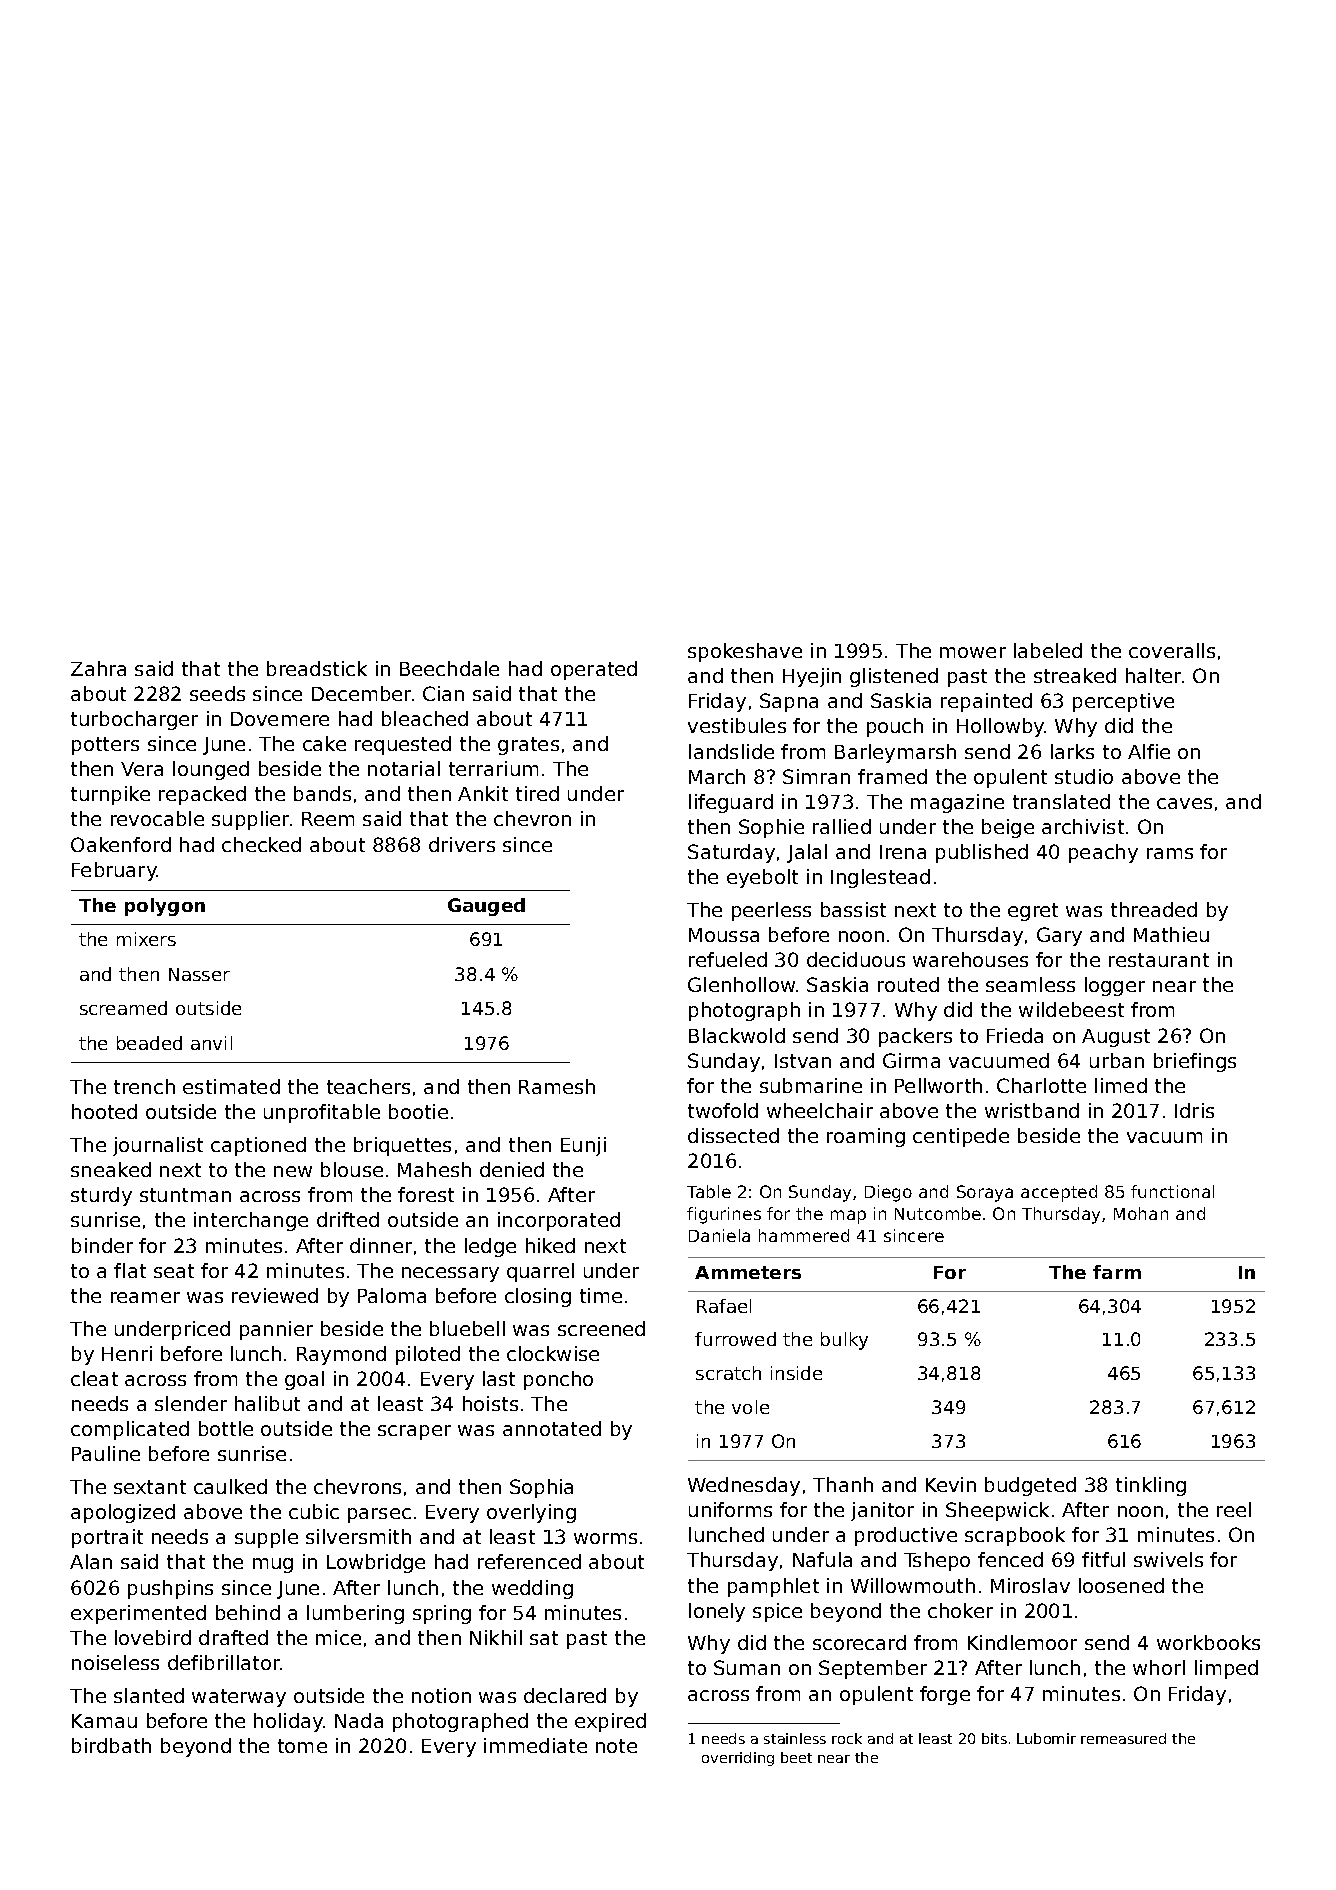  What do you see at coordinates (724, 1215) in the document?
I see `figurines` at bounding box center [724, 1215].
